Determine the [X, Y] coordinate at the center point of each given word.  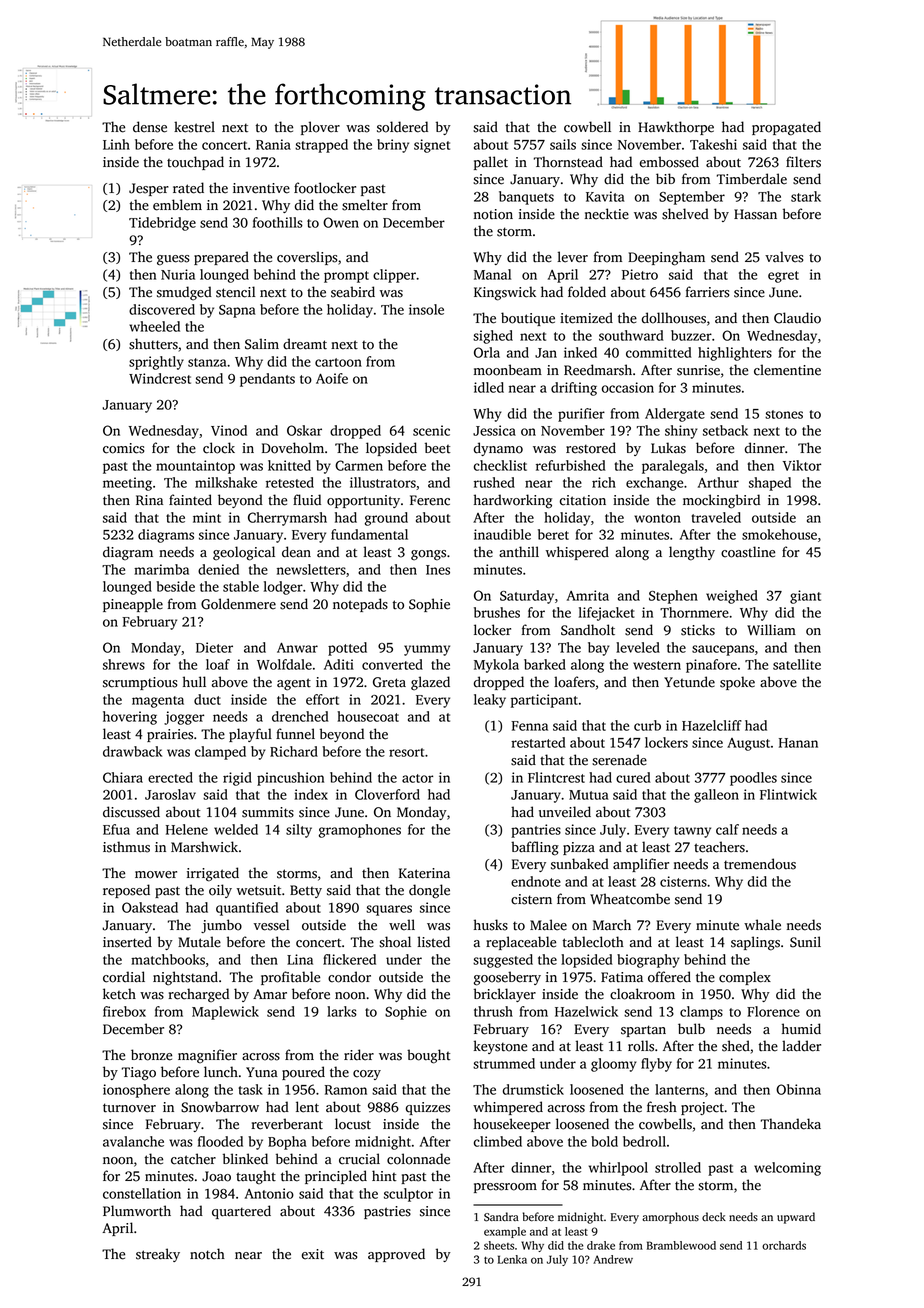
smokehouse [779, 534]
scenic [431, 430]
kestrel [194, 127]
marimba [161, 569]
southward [631, 335]
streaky [158, 1255]
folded [587, 292]
